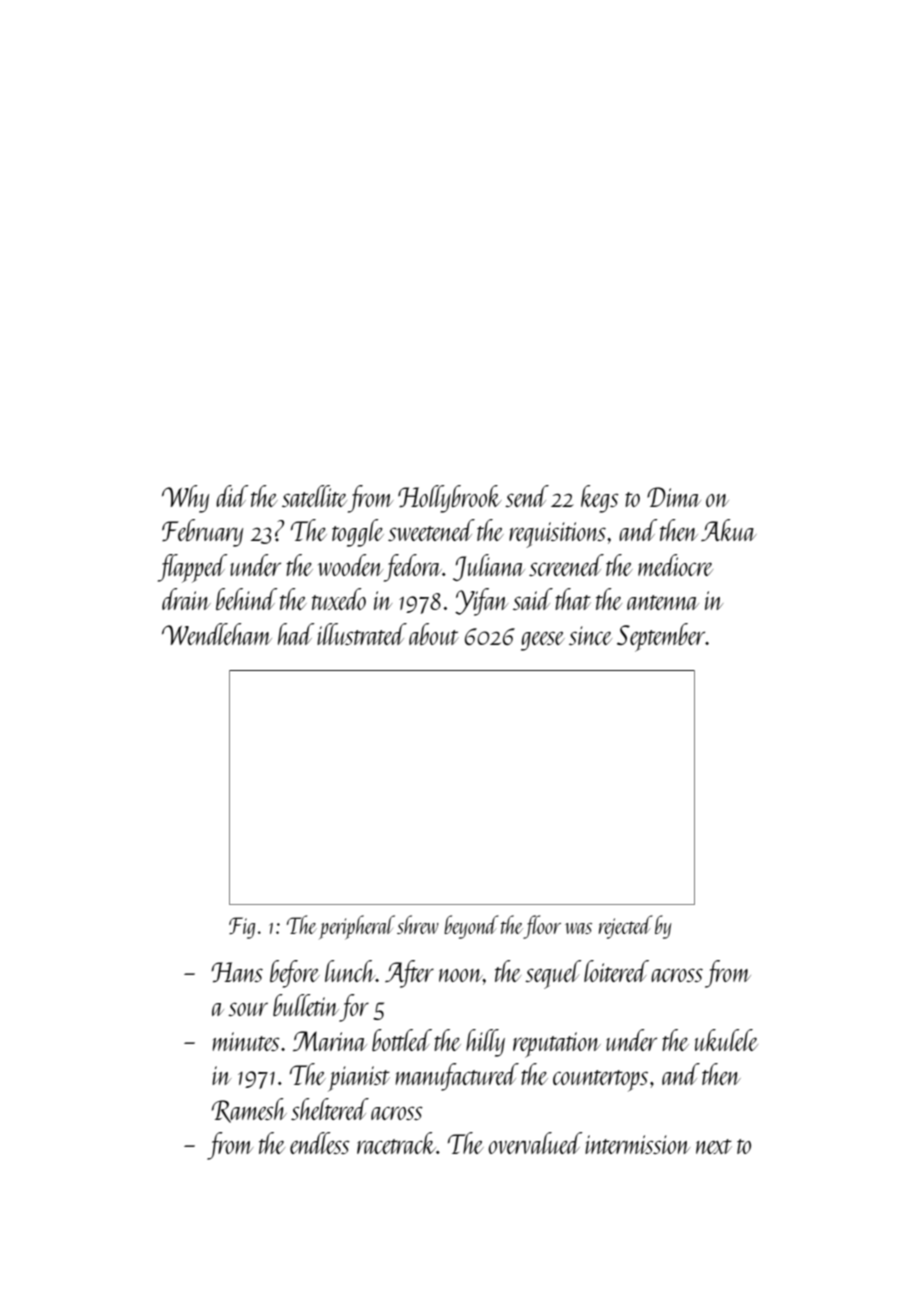  I want to click on Fig, so click(242, 928).
